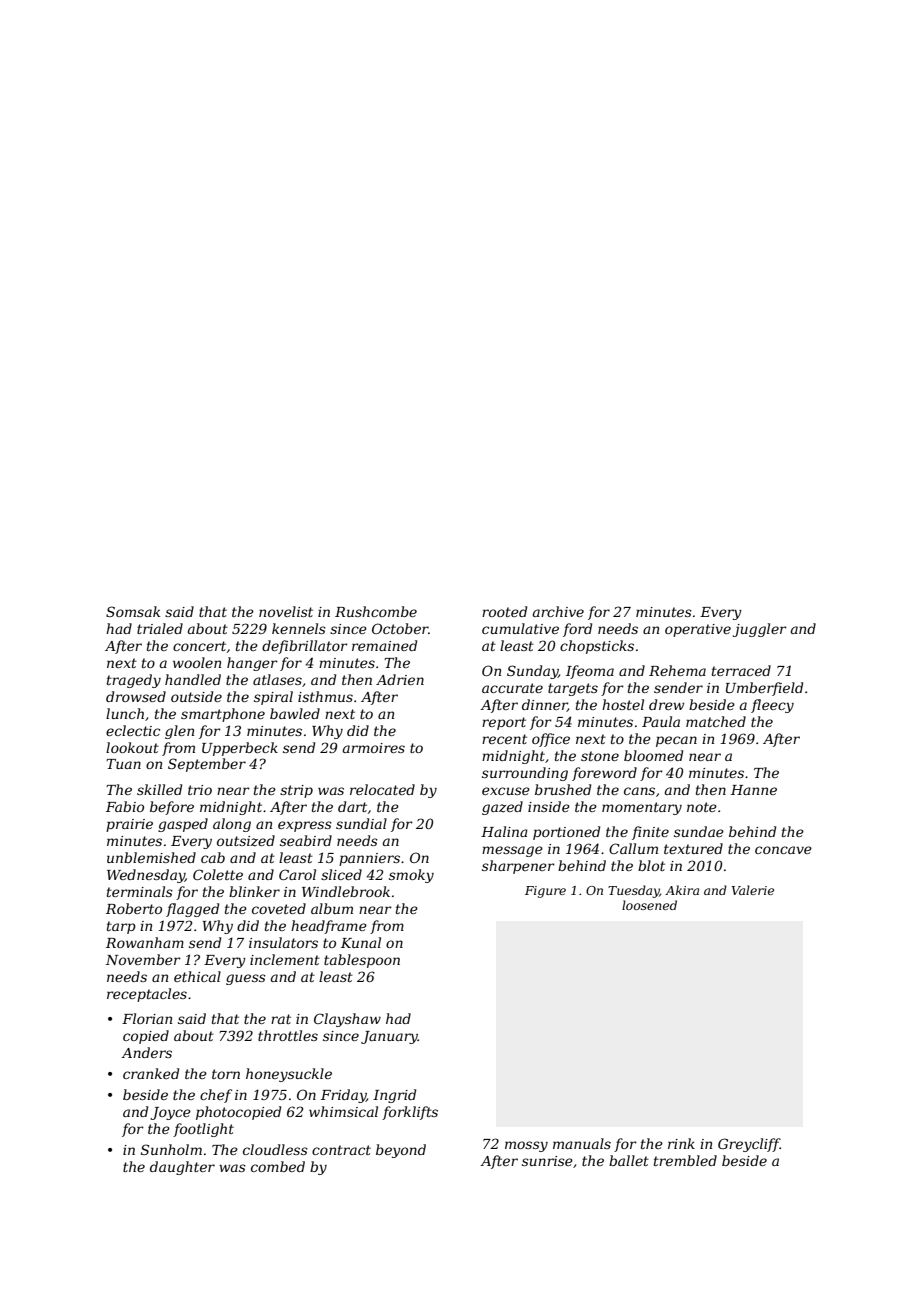  What do you see at coordinates (347, 1020) in the screenshot?
I see `Clayshaw` at bounding box center [347, 1020].
